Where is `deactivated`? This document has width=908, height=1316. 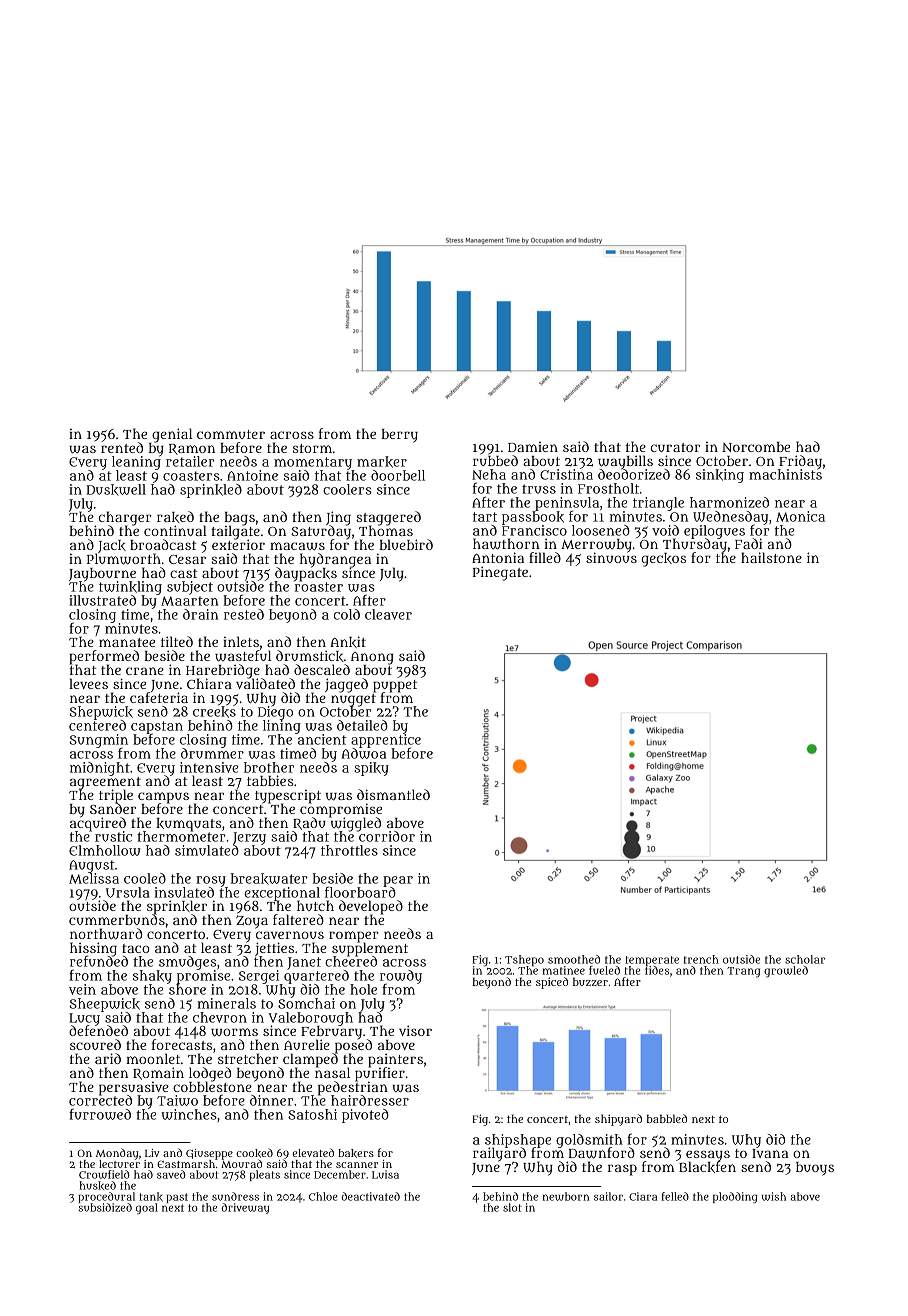
deactivated is located at coordinates (370, 1196).
